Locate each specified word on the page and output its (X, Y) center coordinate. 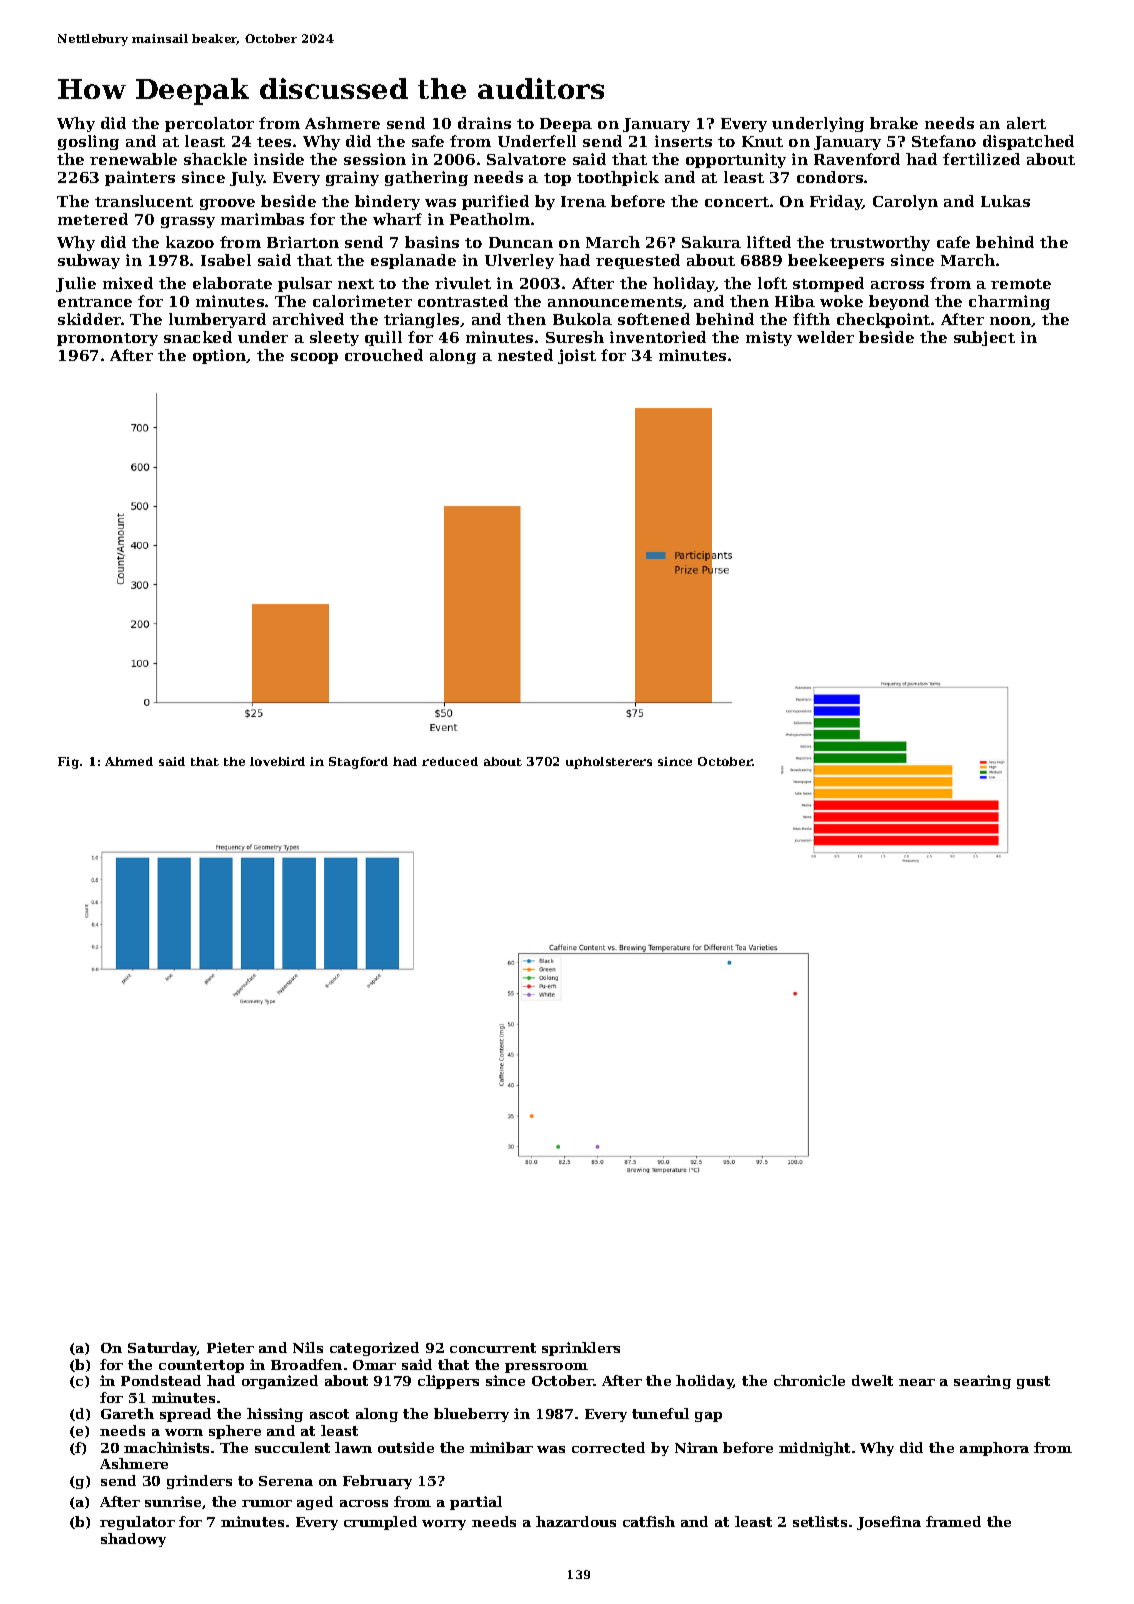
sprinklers (581, 1349)
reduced (450, 761)
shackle (215, 159)
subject (984, 338)
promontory (107, 339)
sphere (235, 1432)
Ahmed (129, 761)
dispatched (1028, 142)
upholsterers (609, 763)
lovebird (277, 761)
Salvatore (526, 159)
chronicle (809, 1380)
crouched (384, 355)
